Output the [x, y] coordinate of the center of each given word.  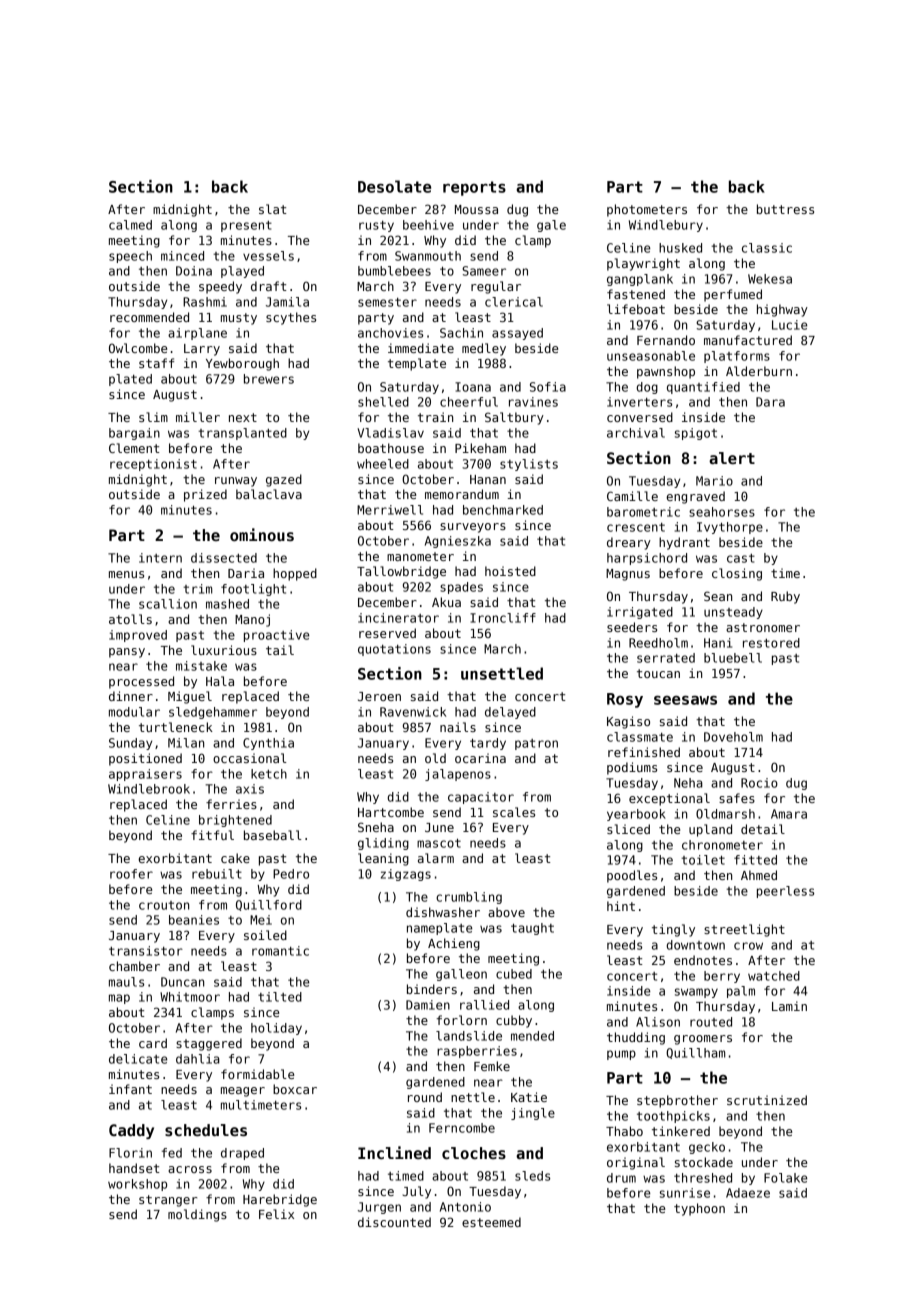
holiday [276, 1029]
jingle [533, 1114]
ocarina [480, 758]
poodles [632, 876]
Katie [529, 1097]
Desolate [394, 186]
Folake [785, 1178]
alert [732, 458]
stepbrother [677, 1101]
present [246, 226]
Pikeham [480, 448]
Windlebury [666, 226]
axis [250, 789]
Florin [130, 1153]
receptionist [153, 465]
